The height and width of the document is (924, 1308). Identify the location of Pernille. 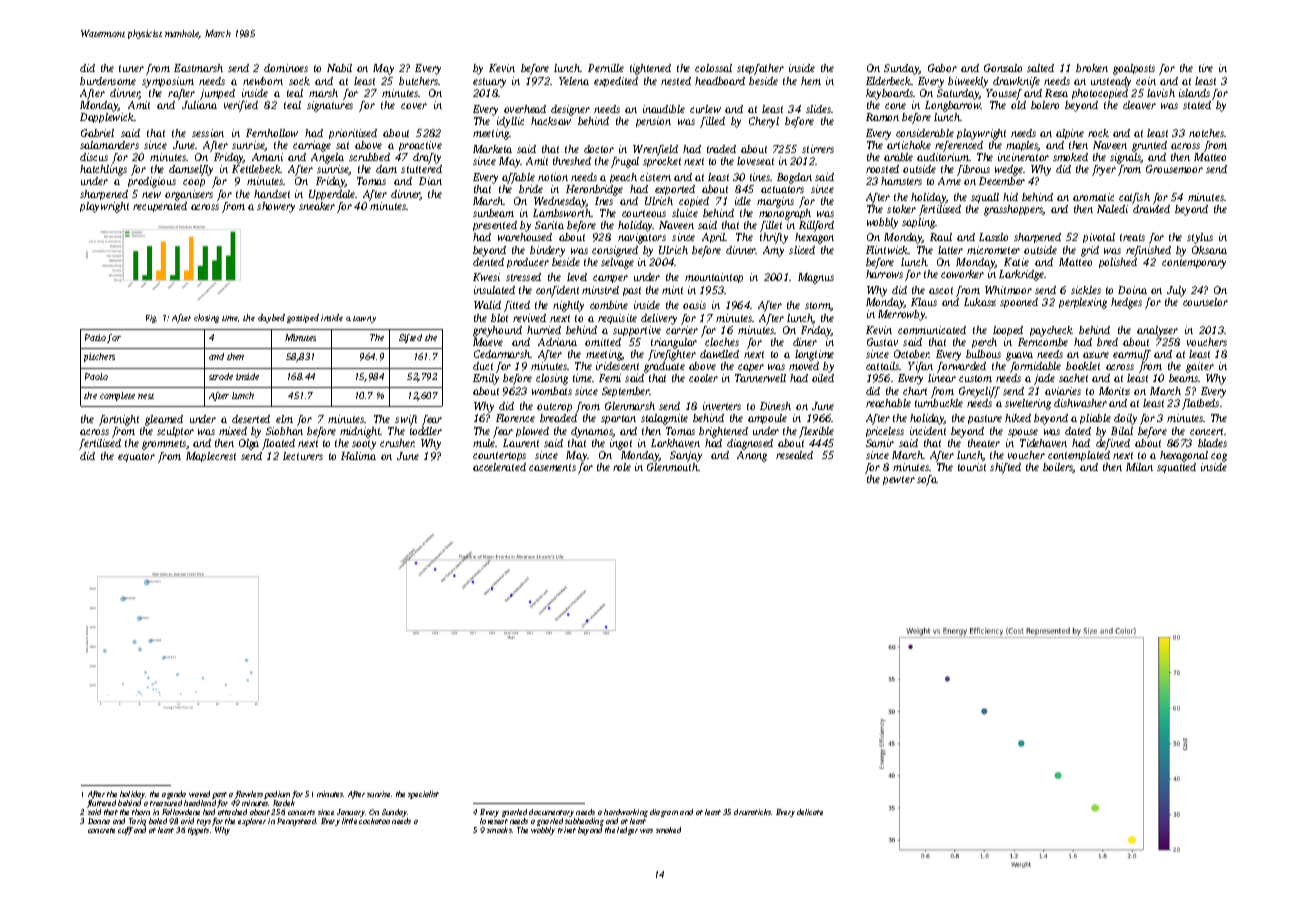
(606, 68).
